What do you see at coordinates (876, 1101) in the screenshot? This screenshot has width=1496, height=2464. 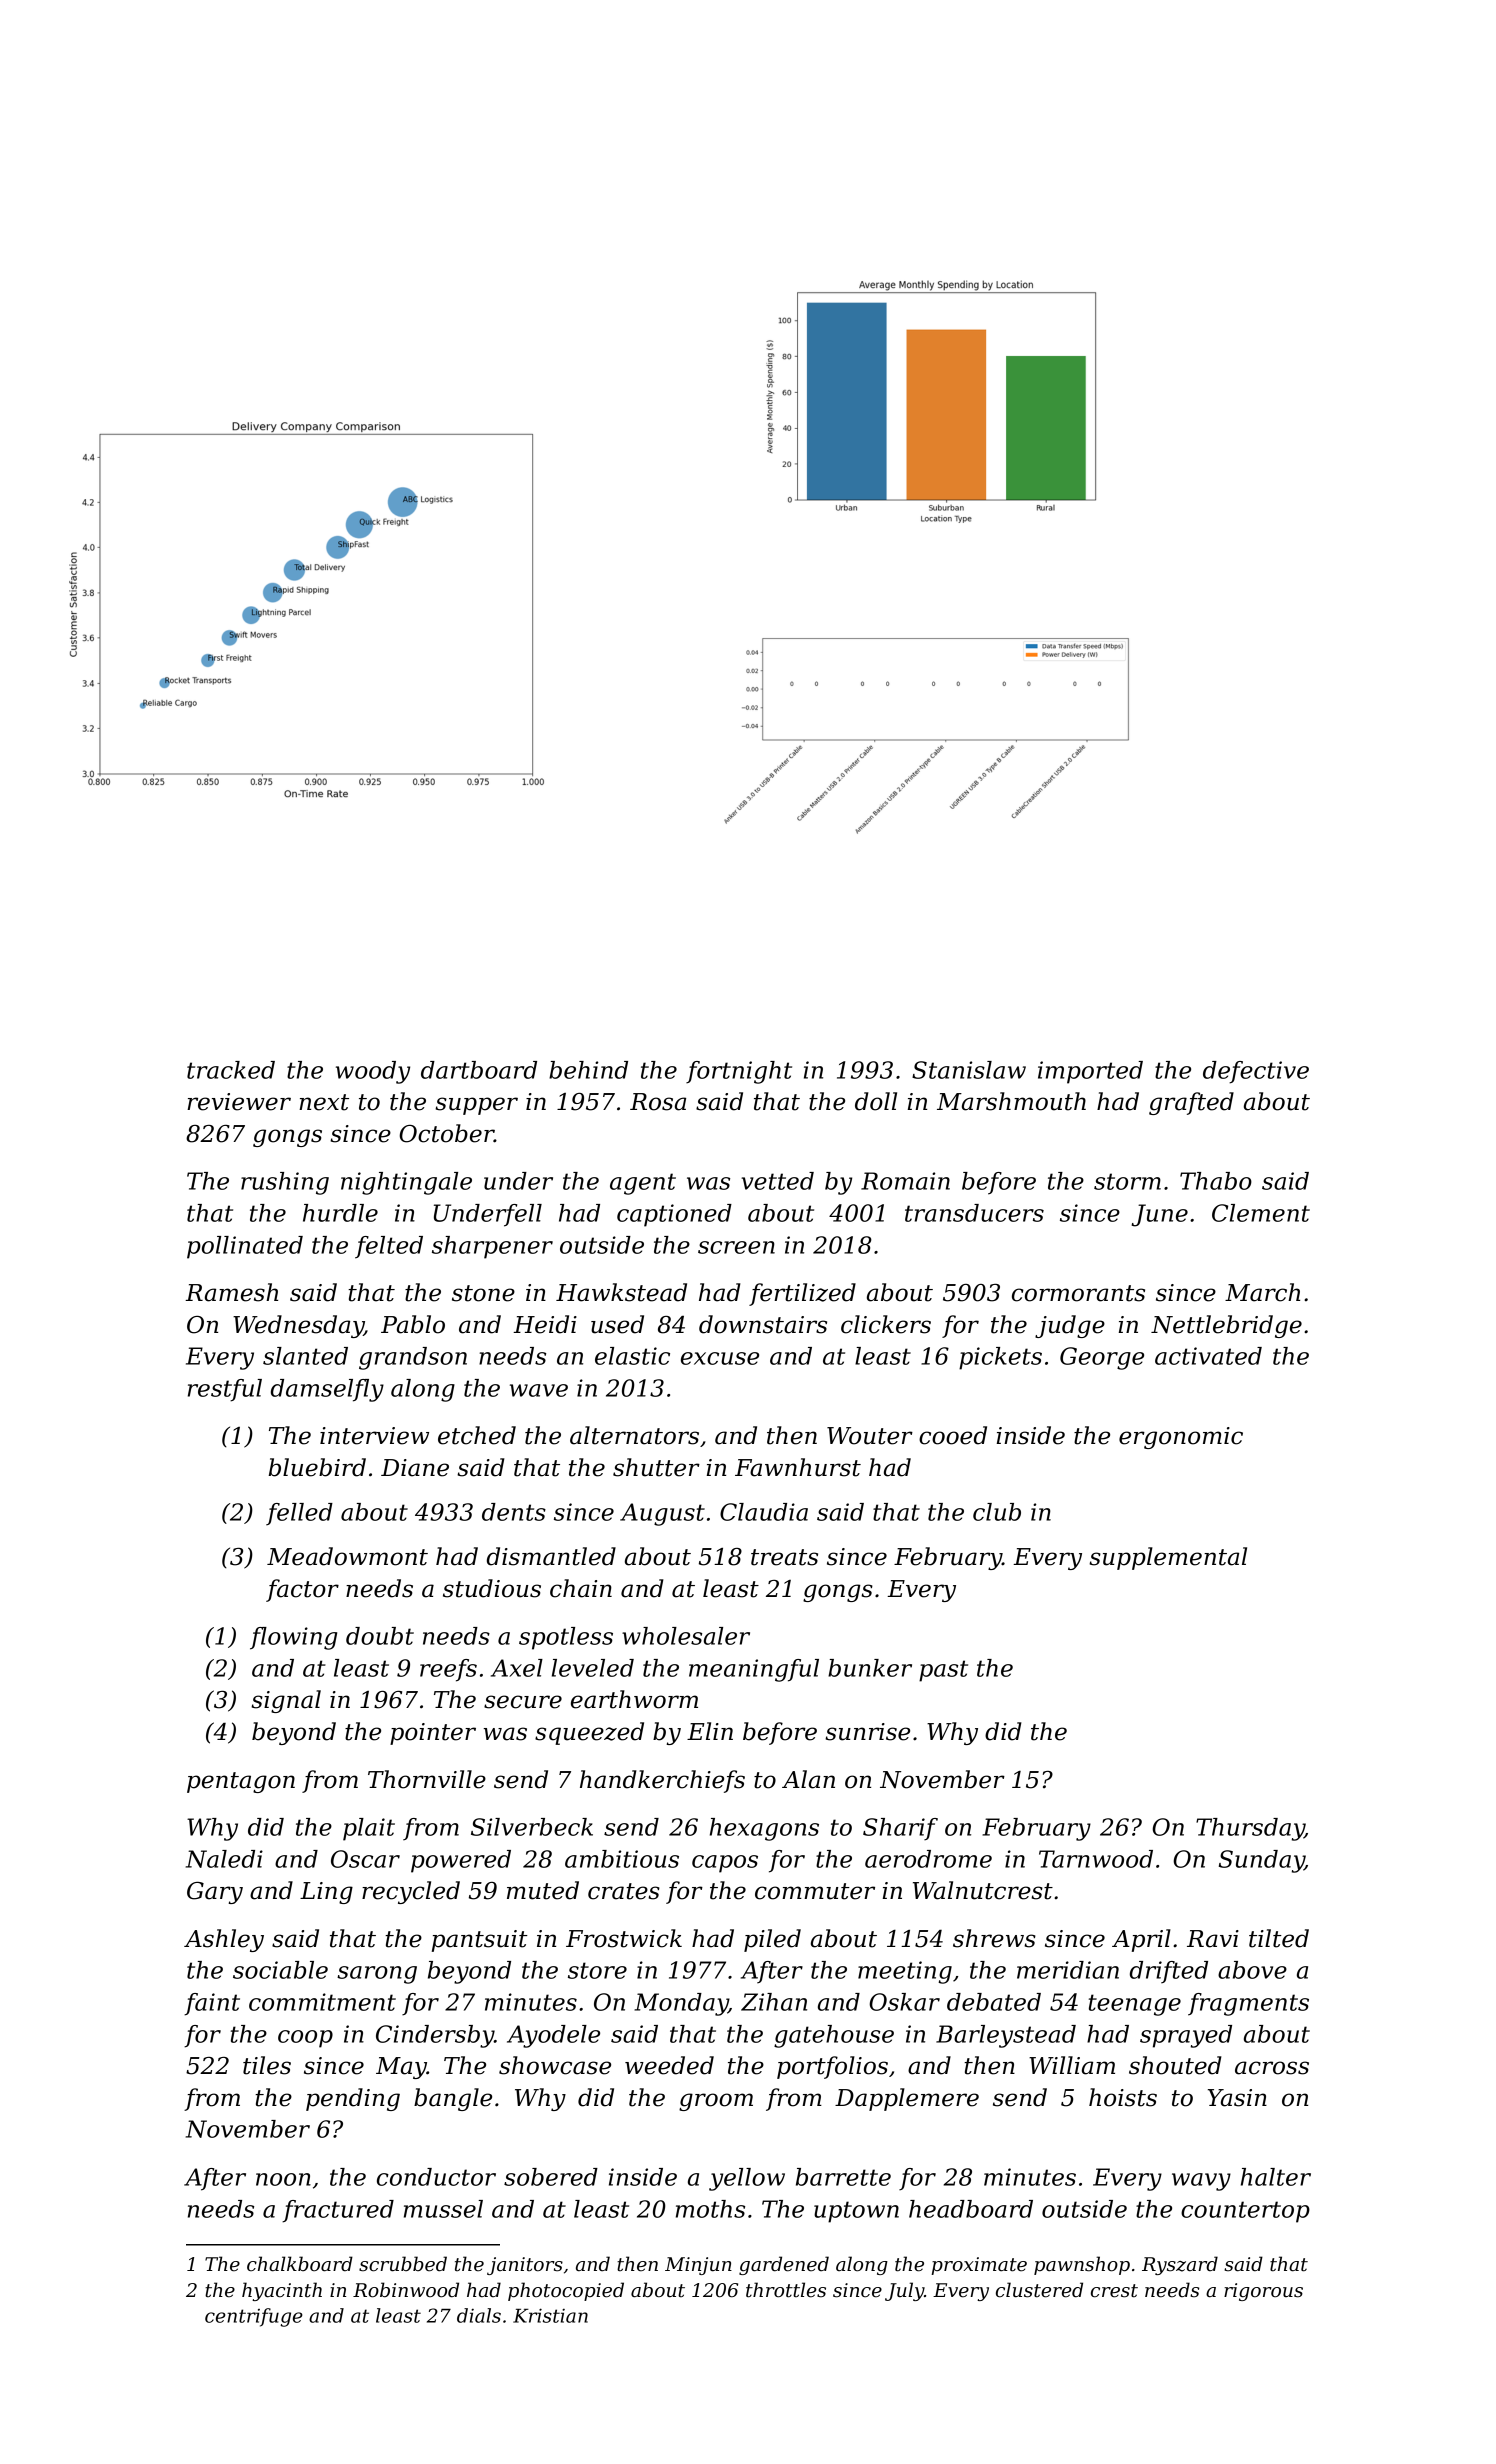 I see `doll` at bounding box center [876, 1101].
